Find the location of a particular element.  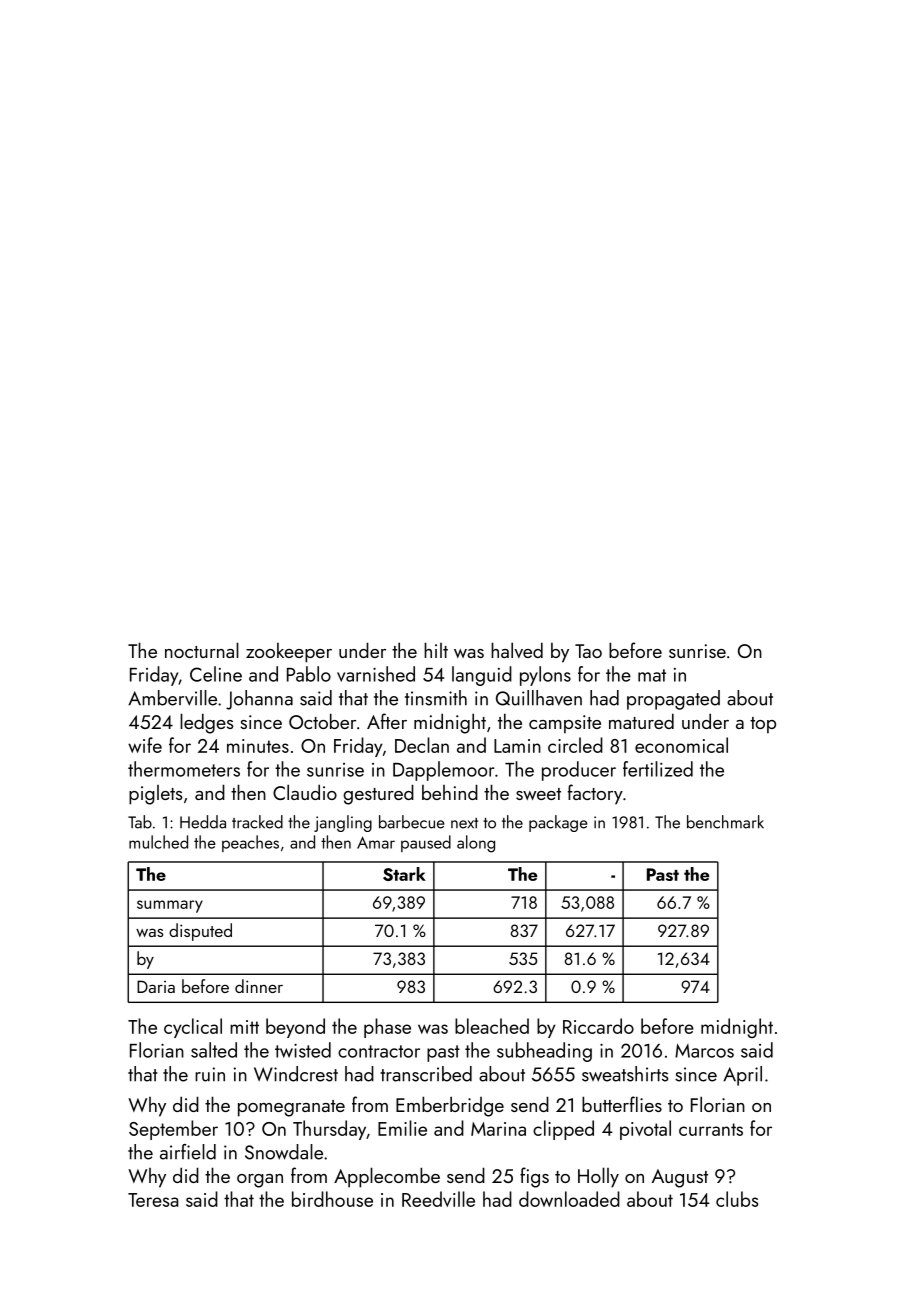

Riccardo is located at coordinates (598, 1026).
